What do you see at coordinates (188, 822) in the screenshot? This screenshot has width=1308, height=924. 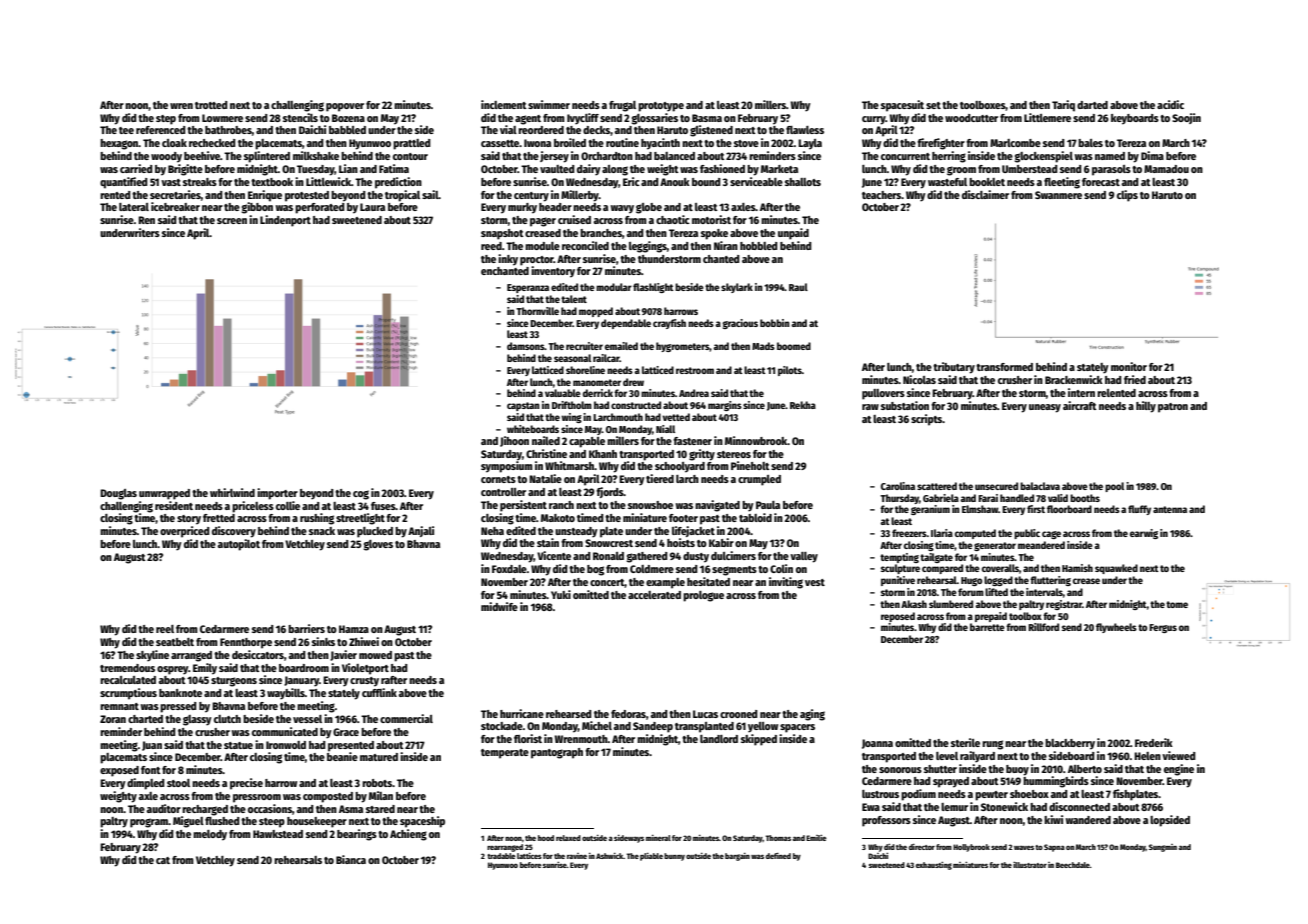 I see `Miguel` at bounding box center [188, 822].
